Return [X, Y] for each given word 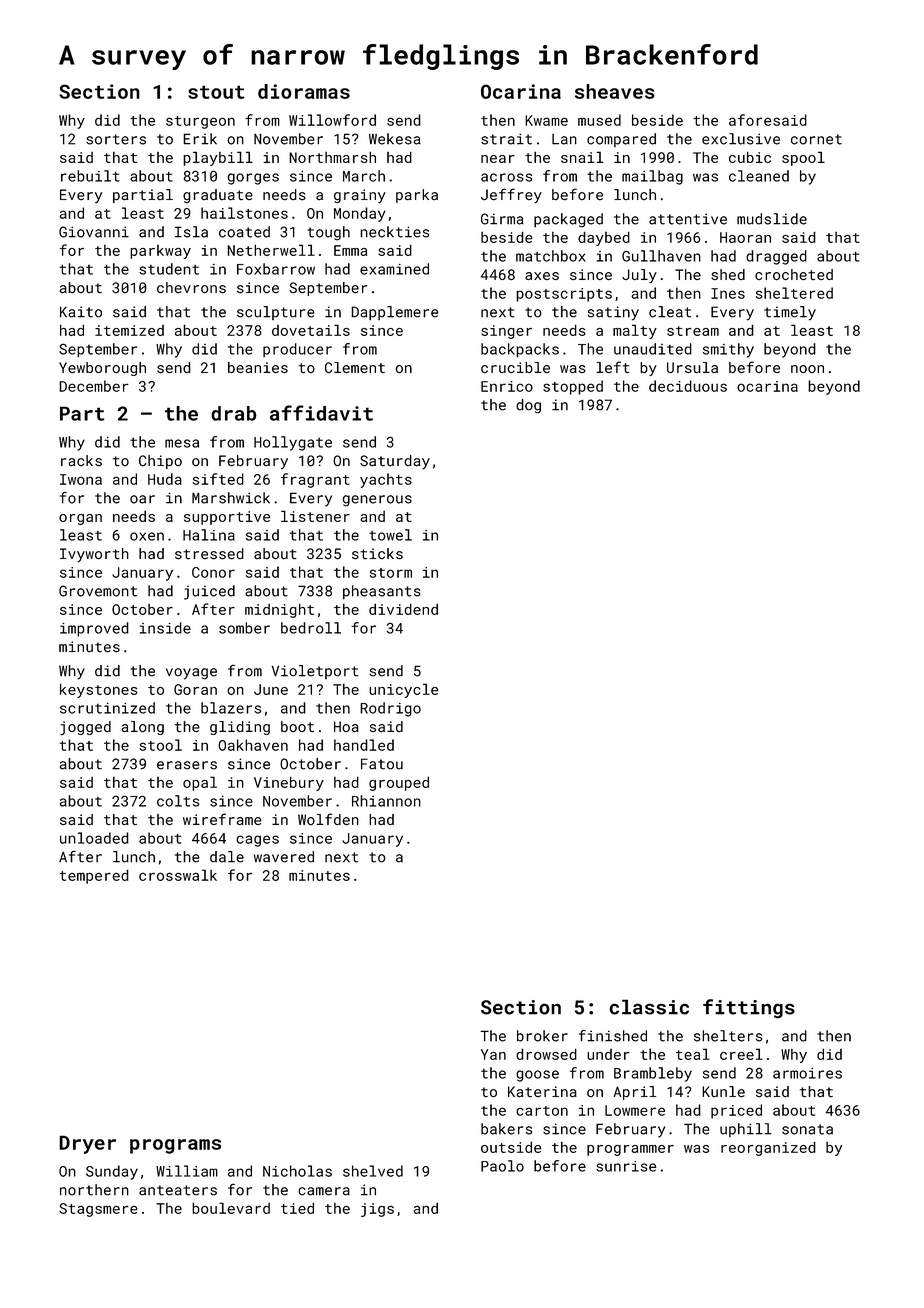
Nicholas [297, 1171]
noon [807, 369]
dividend [403, 609]
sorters [116, 139]
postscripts [564, 295]
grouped [399, 783]
